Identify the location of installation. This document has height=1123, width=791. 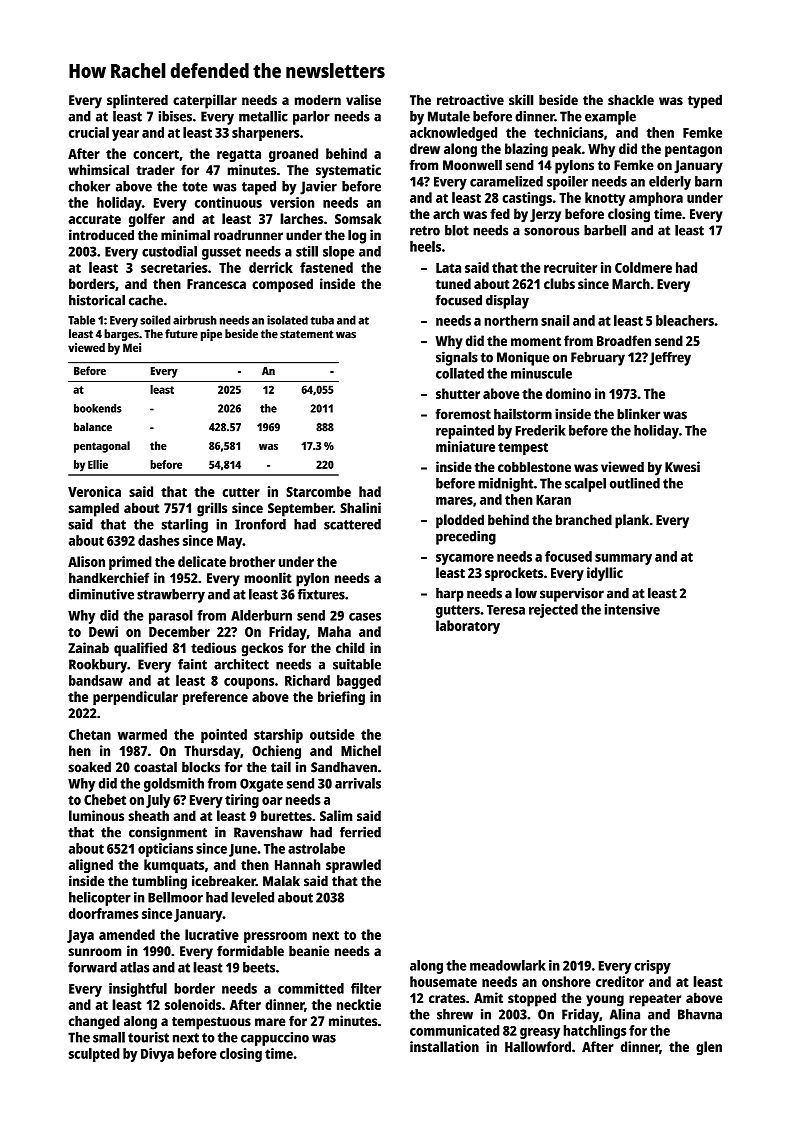
(444, 1046).
